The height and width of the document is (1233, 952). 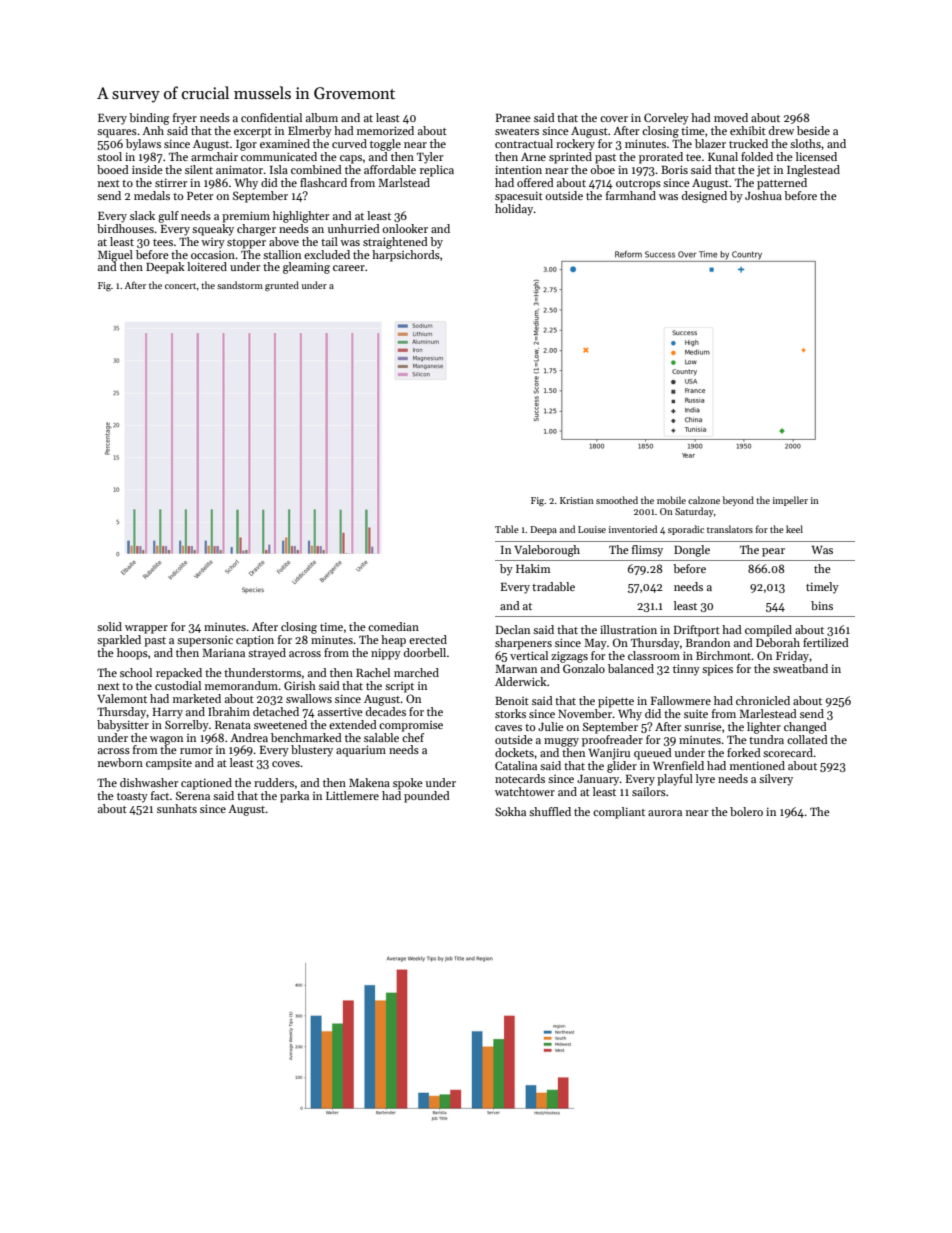 What do you see at coordinates (132, 798) in the document?
I see `toasty` at bounding box center [132, 798].
